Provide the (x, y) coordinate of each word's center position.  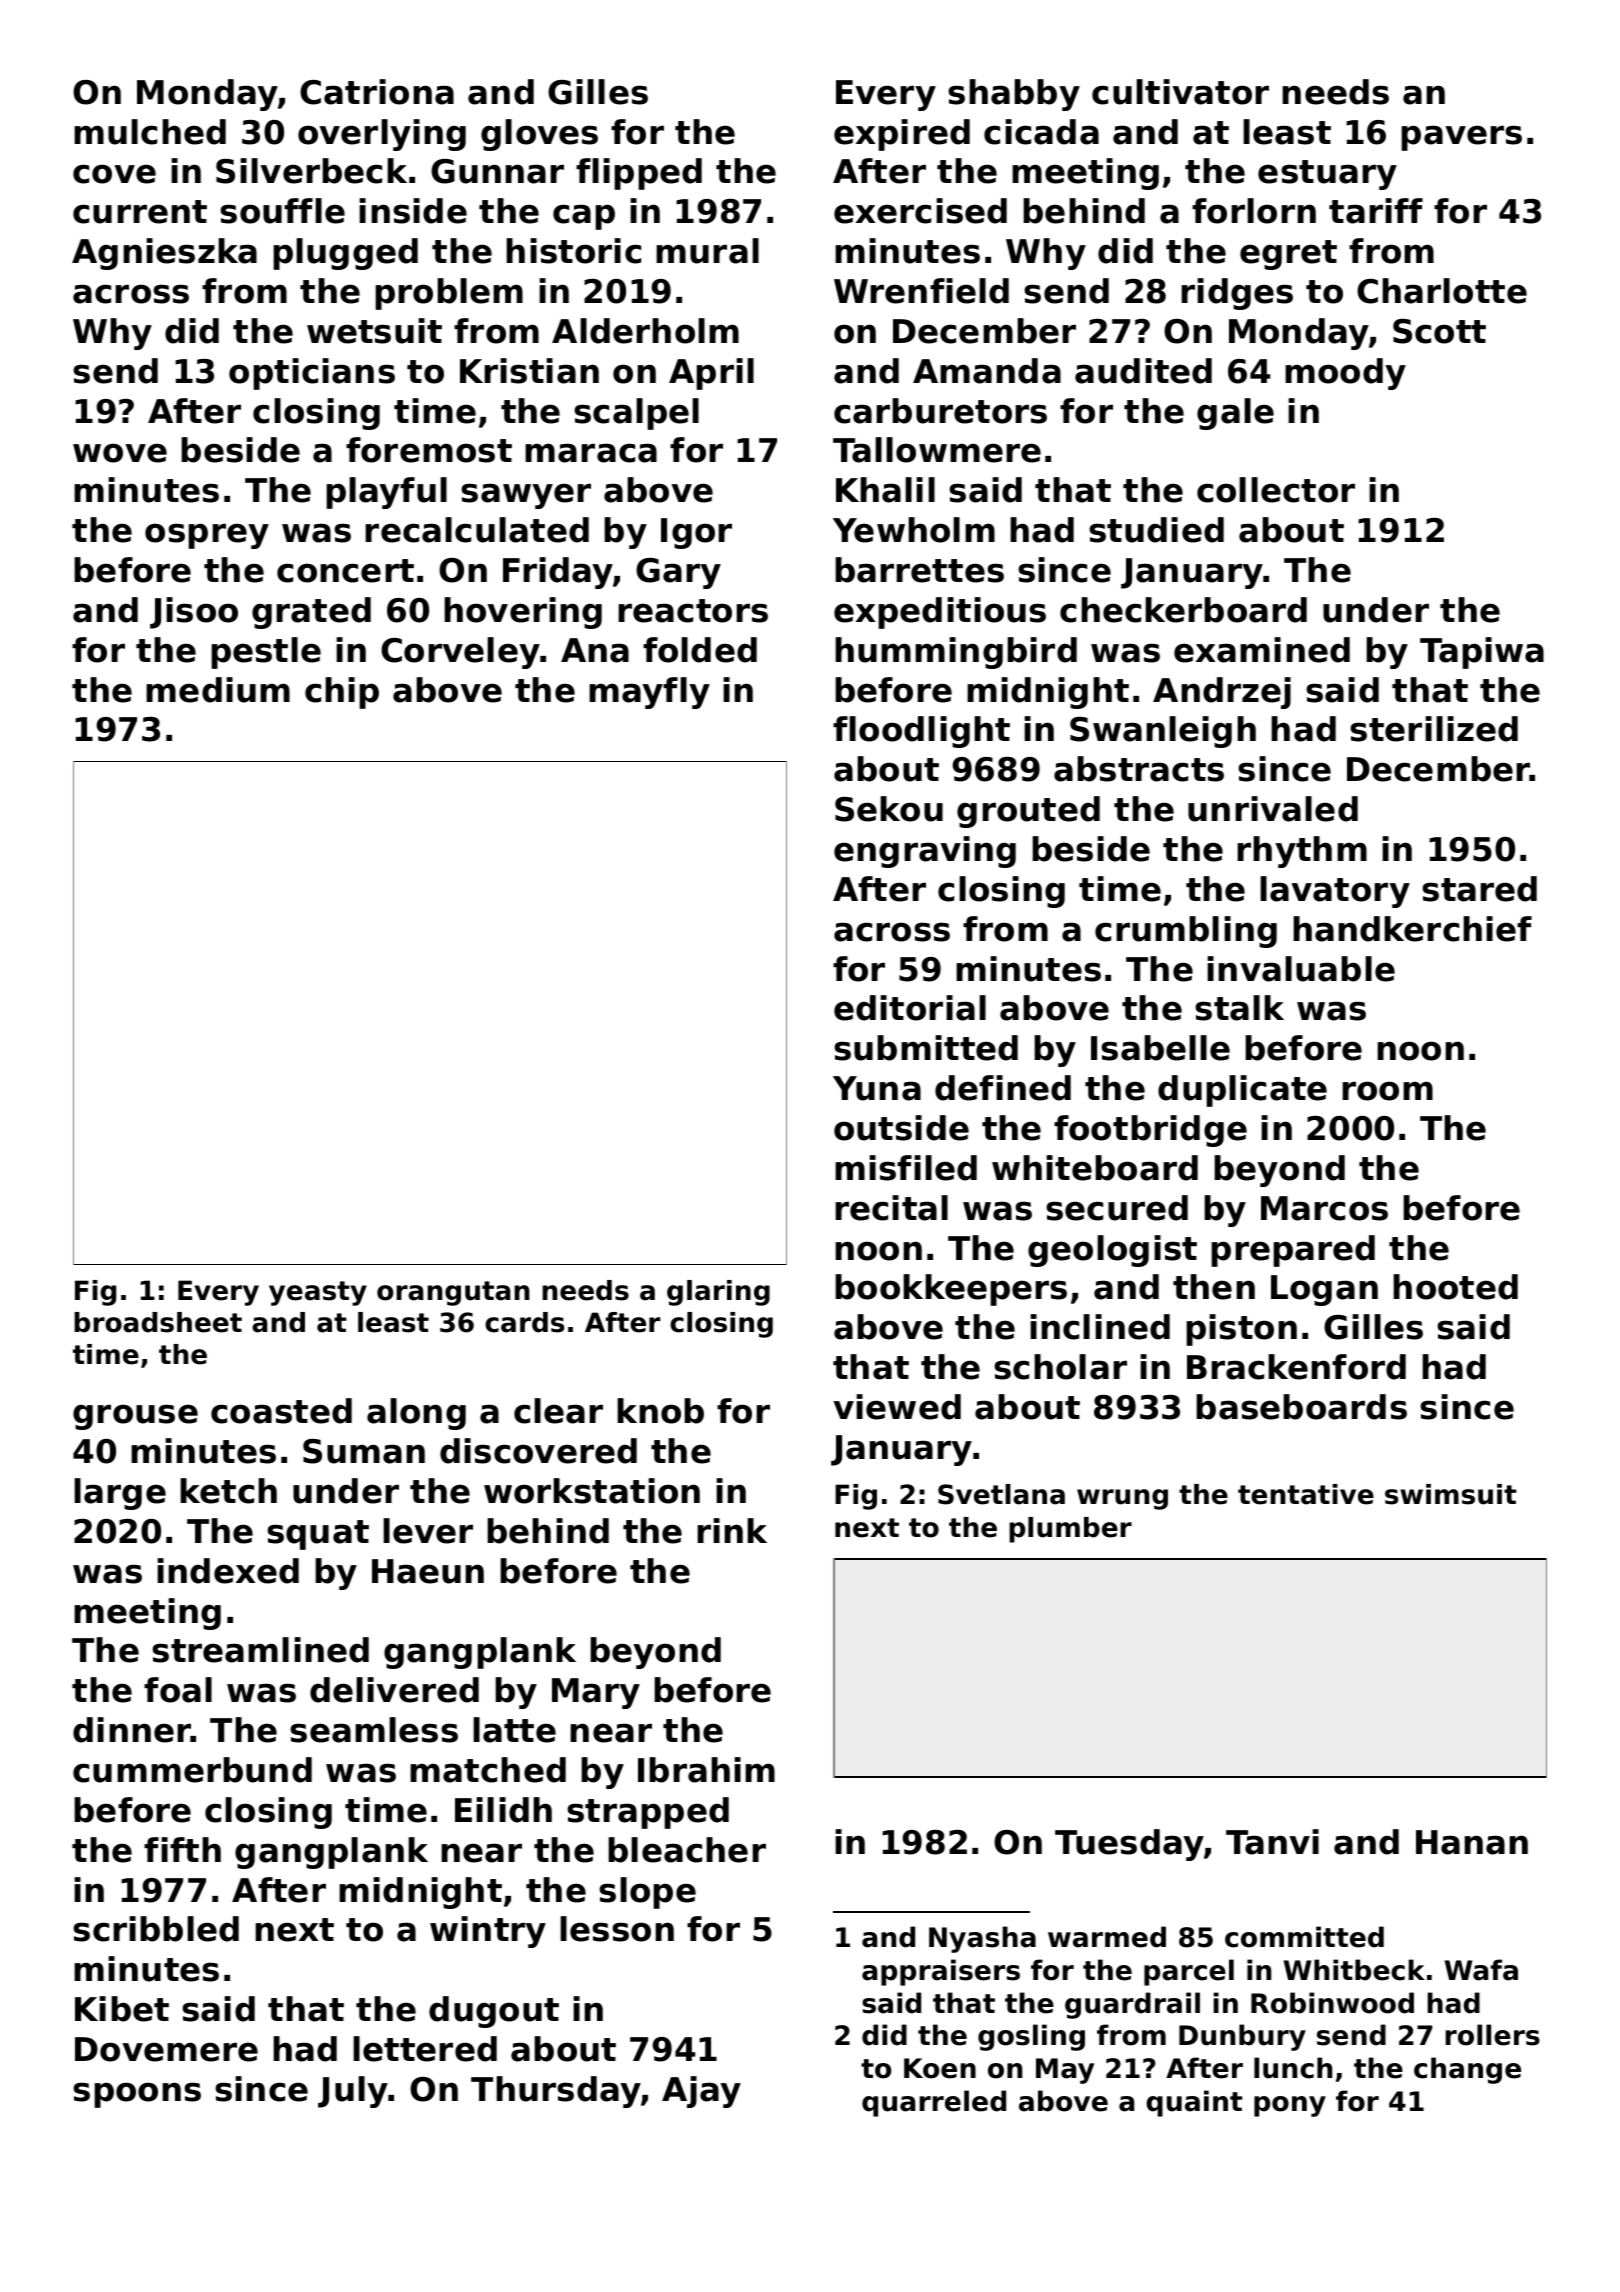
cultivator (1180, 92)
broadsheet (158, 1322)
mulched (150, 132)
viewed (897, 1407)
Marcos (1324, 1208)
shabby (1014, 95)
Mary (596, 1693)
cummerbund (192, 1770)
